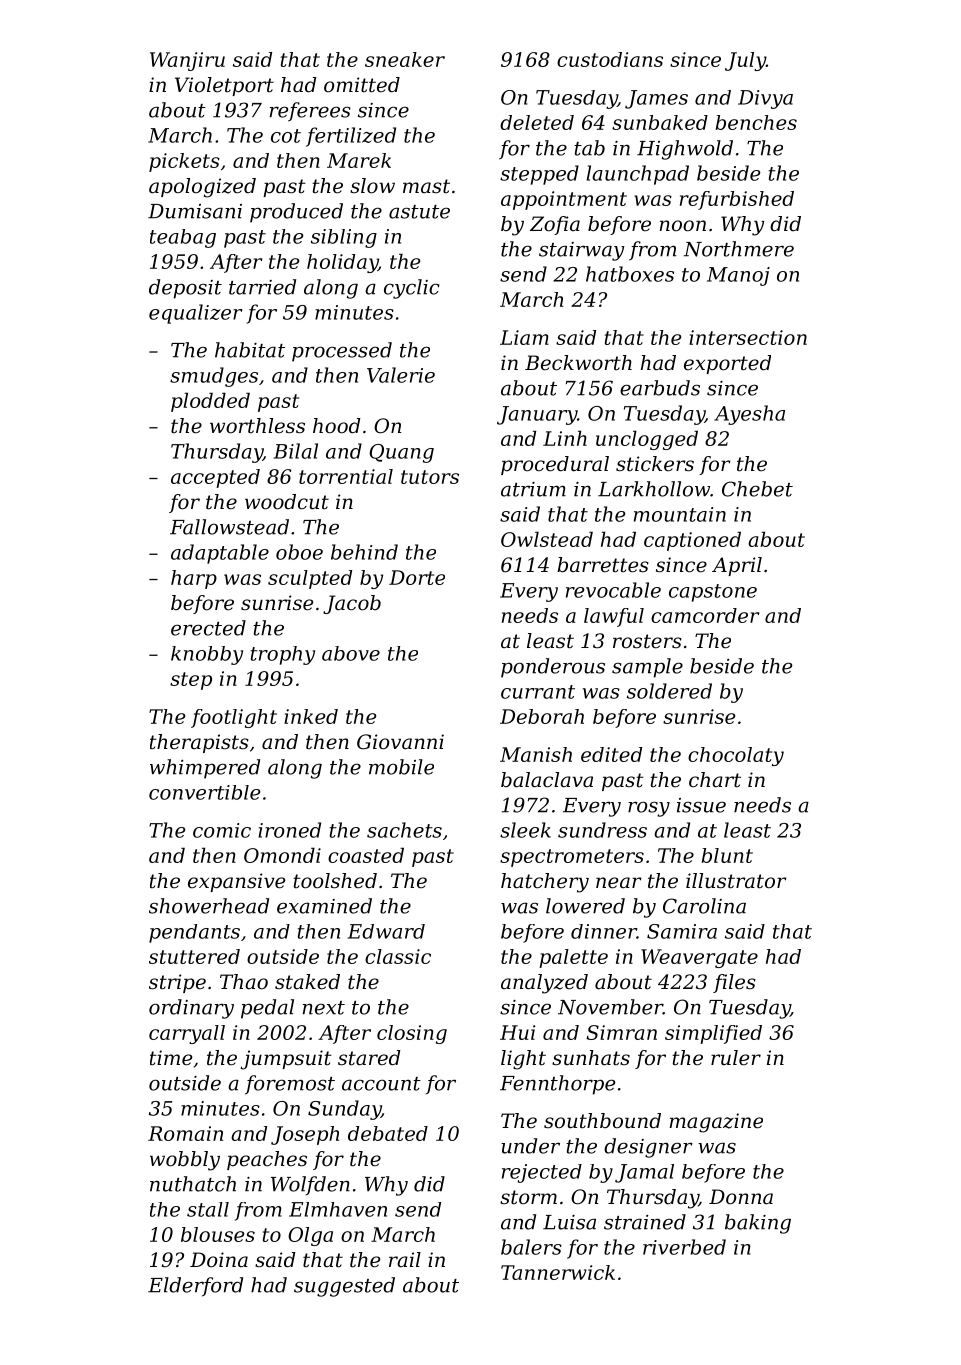  Describe the element at coordinates (745, 61) in the image. I see `July` at that location.
